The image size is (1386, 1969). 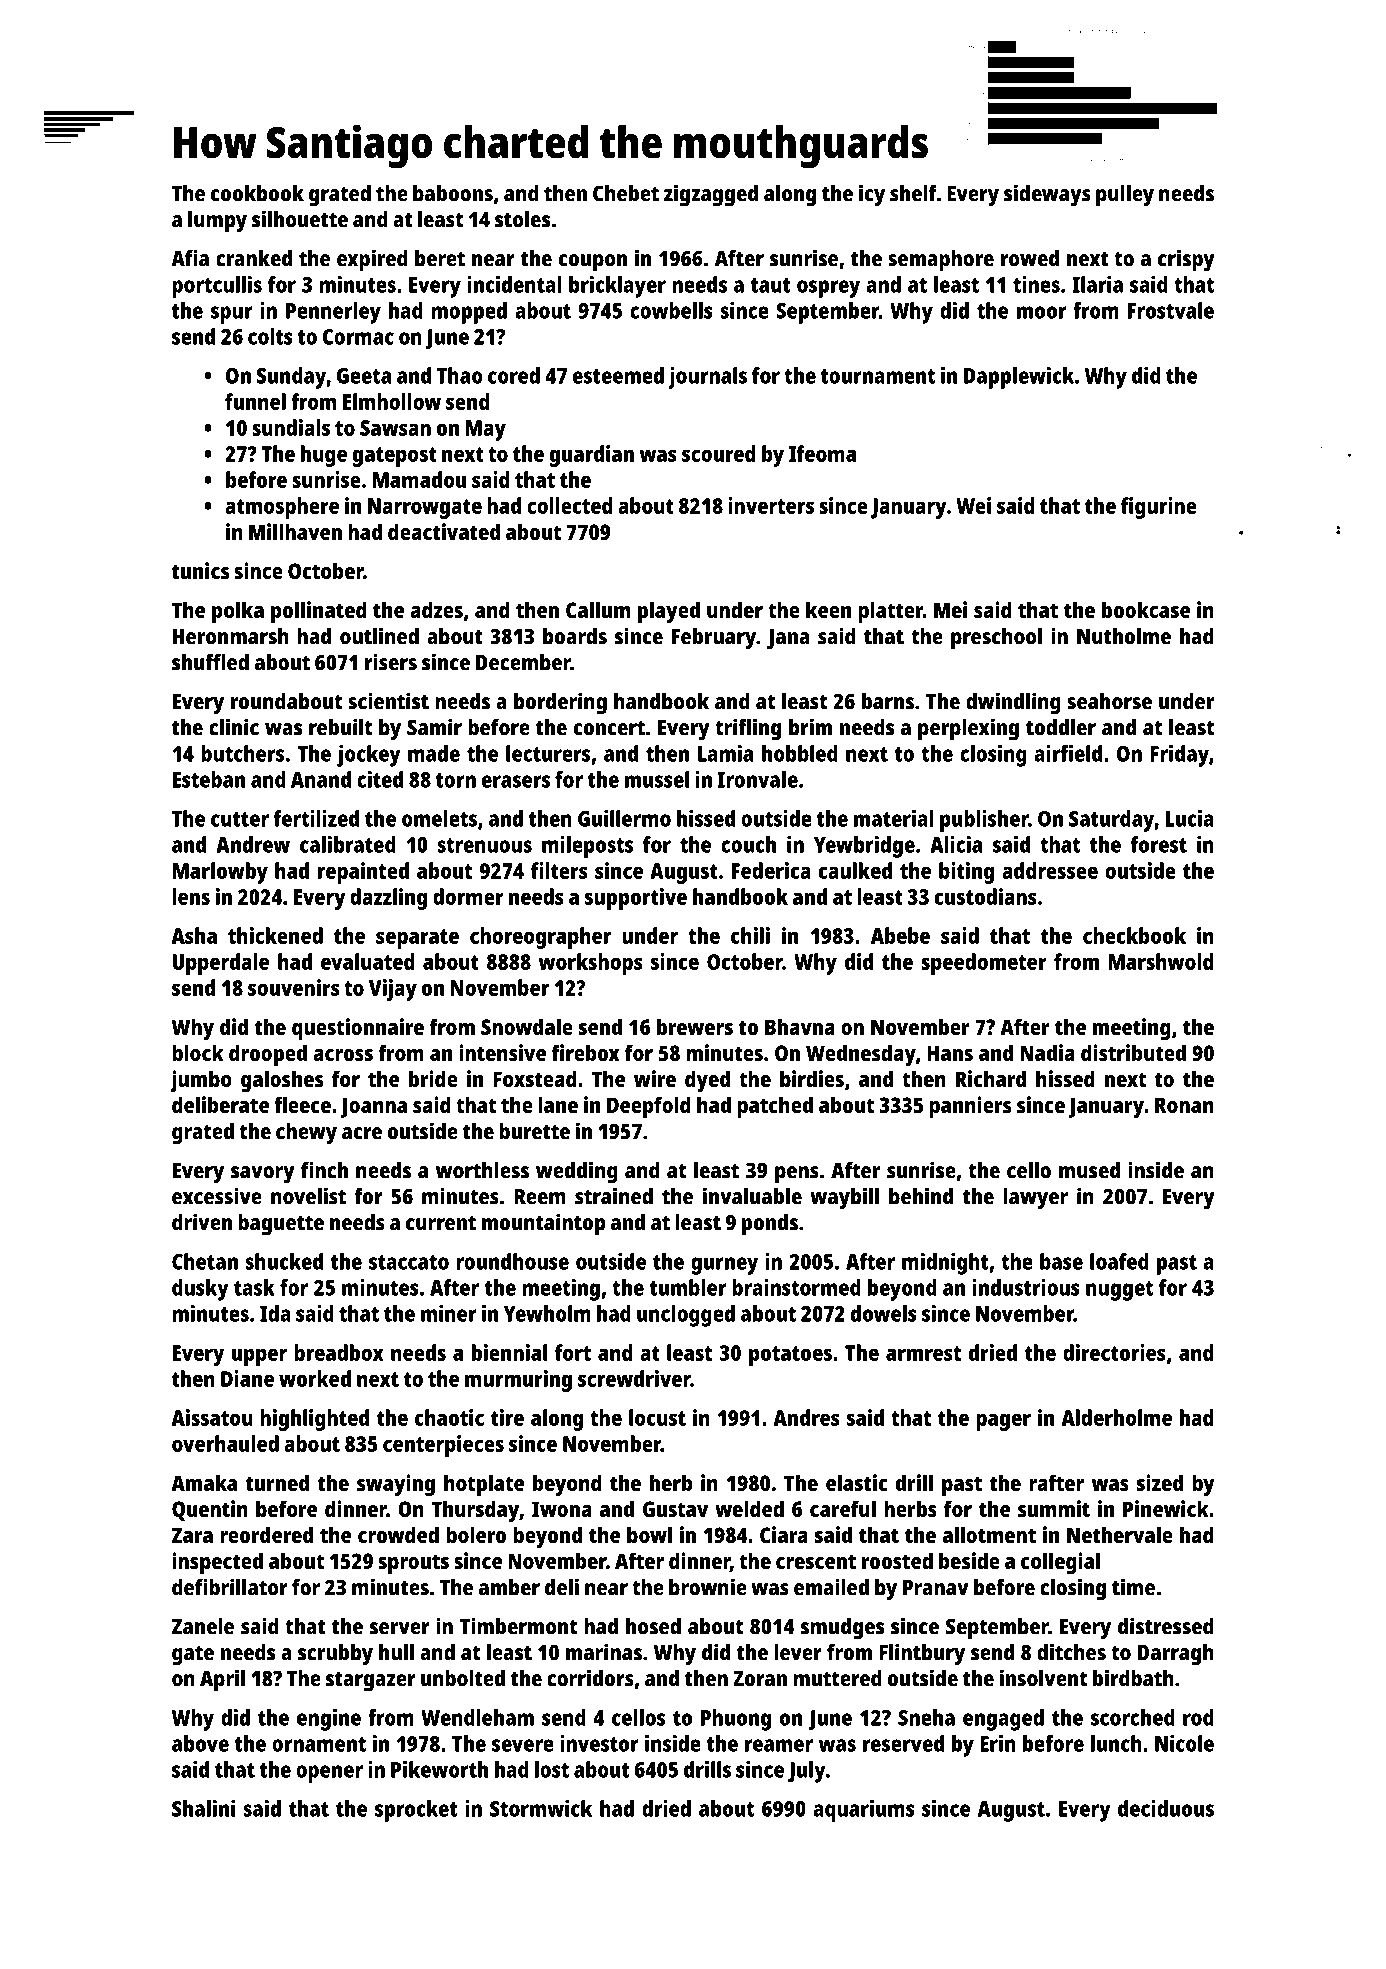 What do you see at coordinates (212, 1417) in the screenshot?
I see `Aissatou` at bounding box center [212, 1417].
